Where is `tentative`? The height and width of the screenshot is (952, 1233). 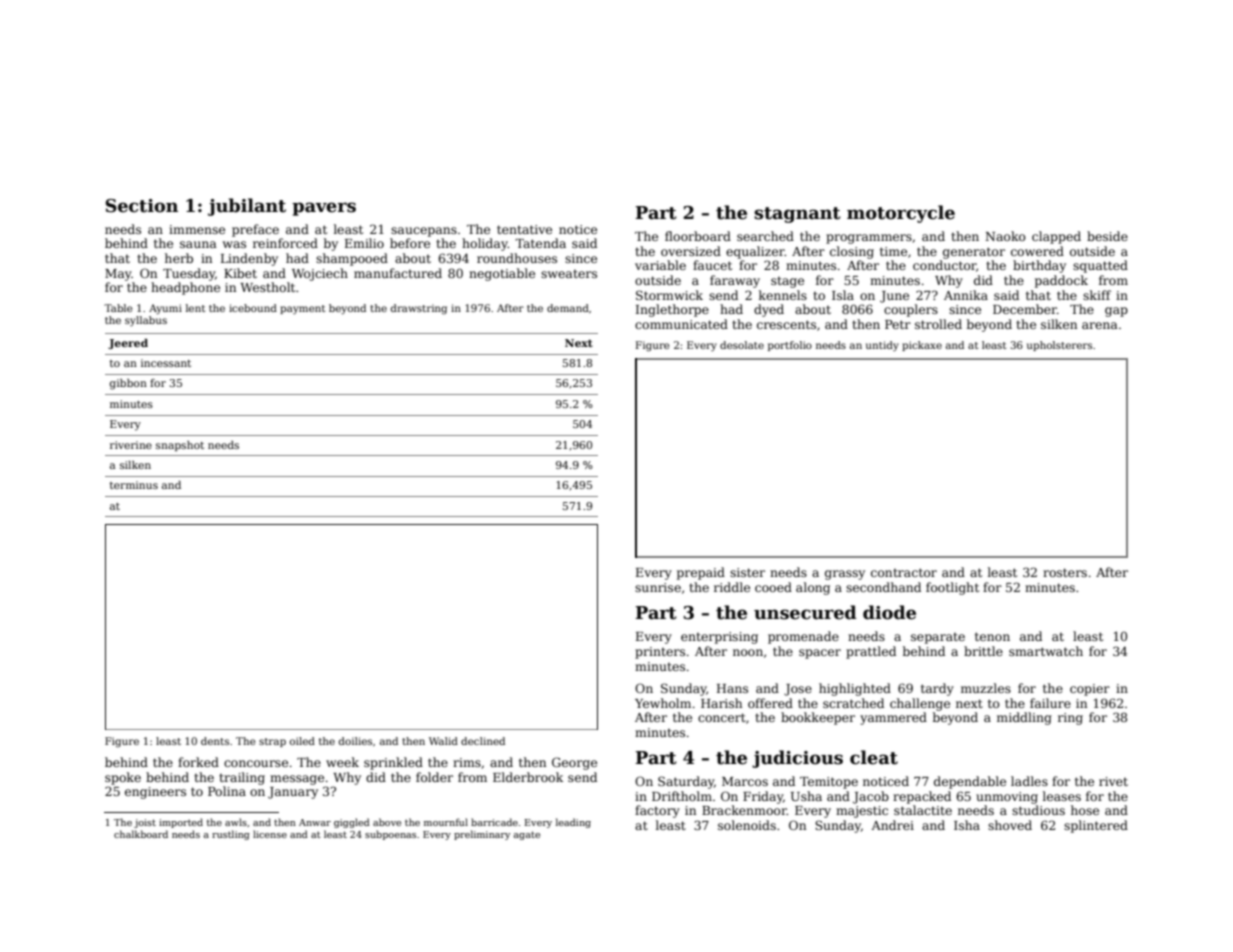 tentative is located at coordinates (524, 229).
